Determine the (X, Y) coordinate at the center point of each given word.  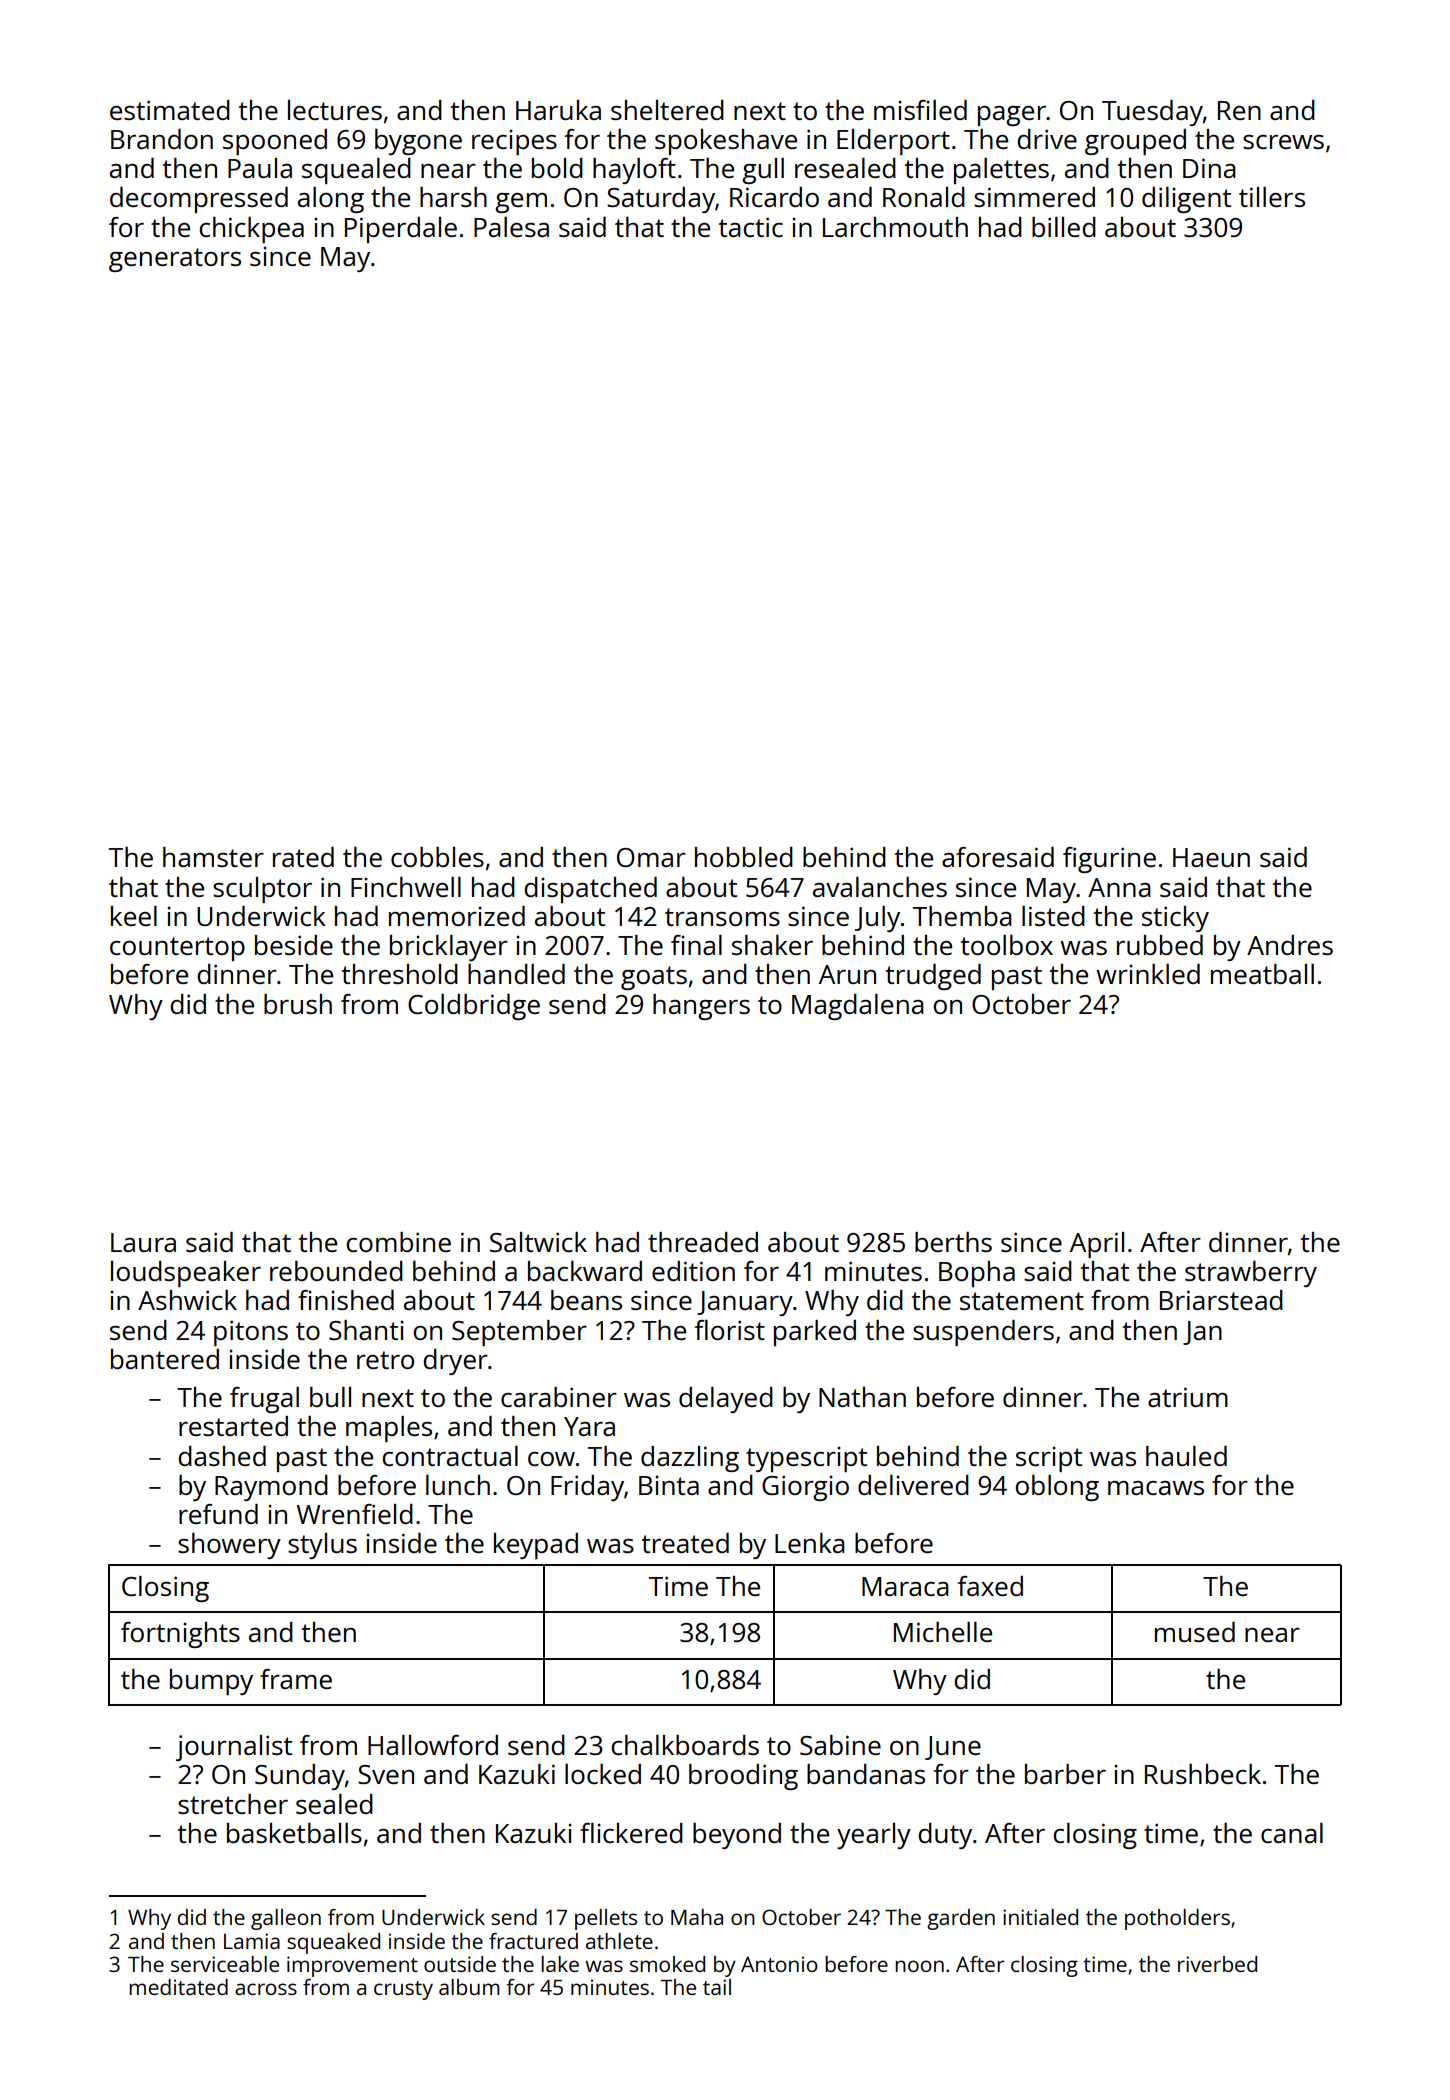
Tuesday (1152, 113)
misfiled (920, 110)
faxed (990, 1586)
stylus (322, 1546)
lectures (335, 110)
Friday (587, 1488)
